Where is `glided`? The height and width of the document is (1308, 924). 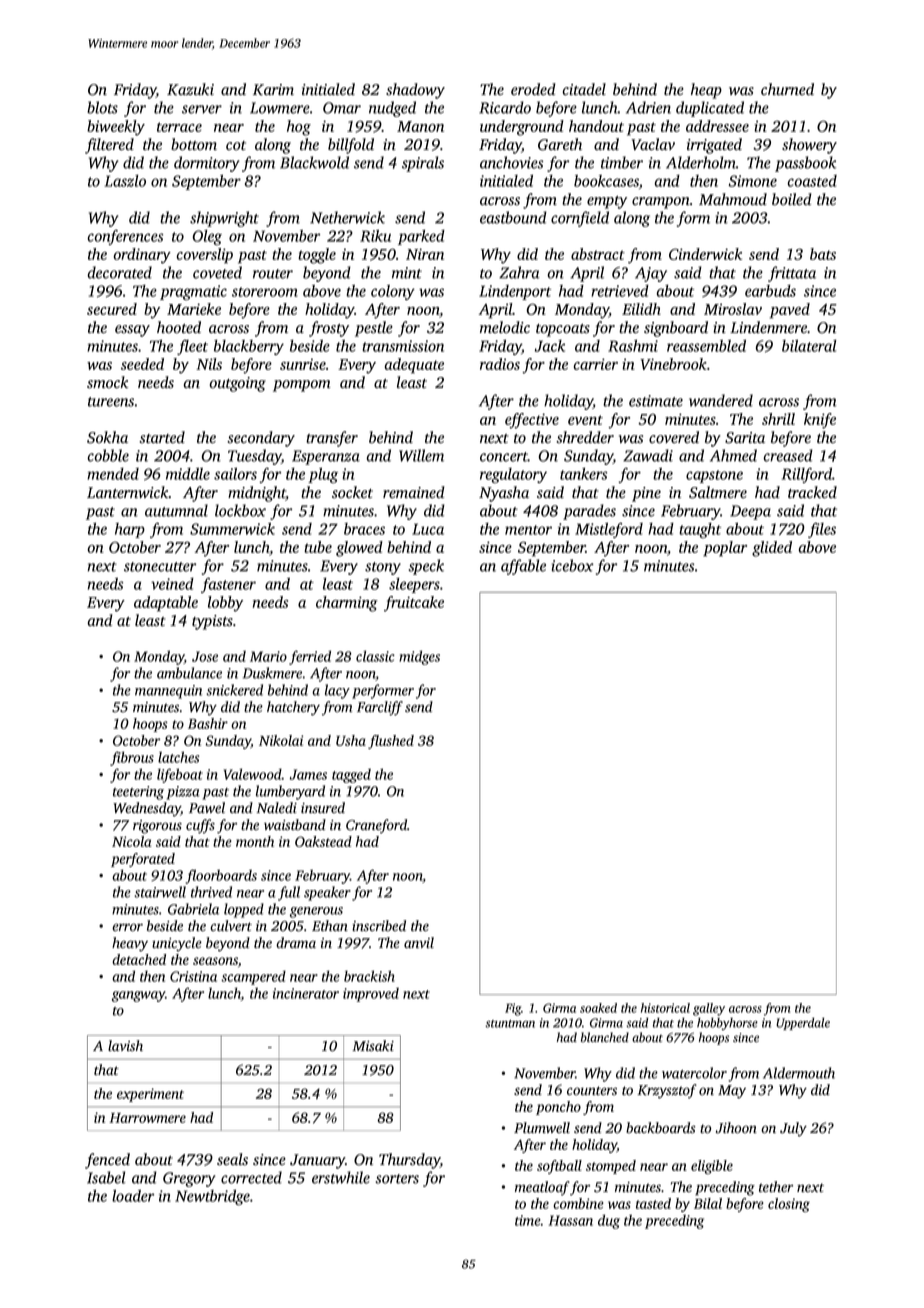 glided is located at coordinates (772, 549).
